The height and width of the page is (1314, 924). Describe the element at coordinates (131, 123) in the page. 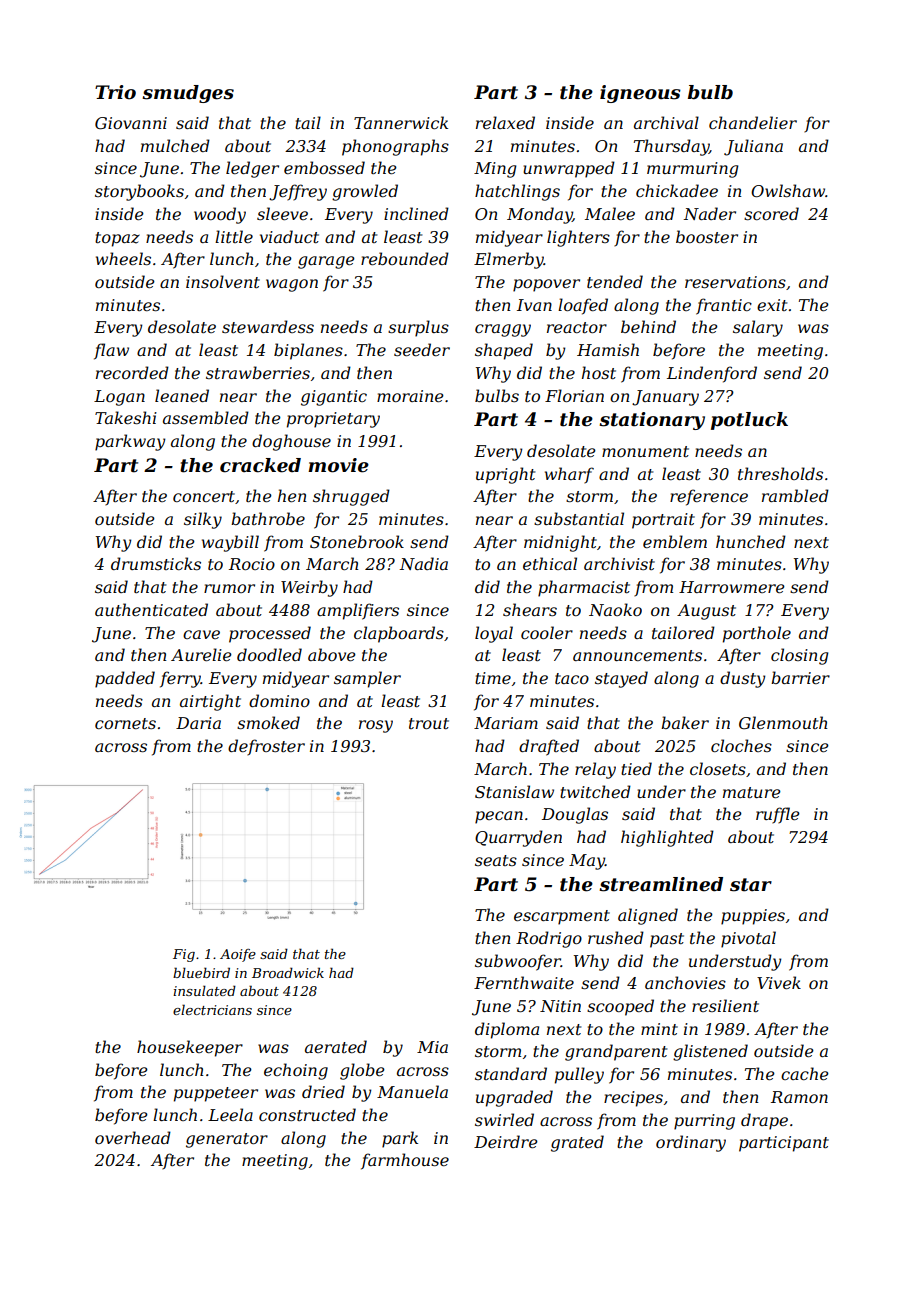

I see `Giovanni` at that location.
